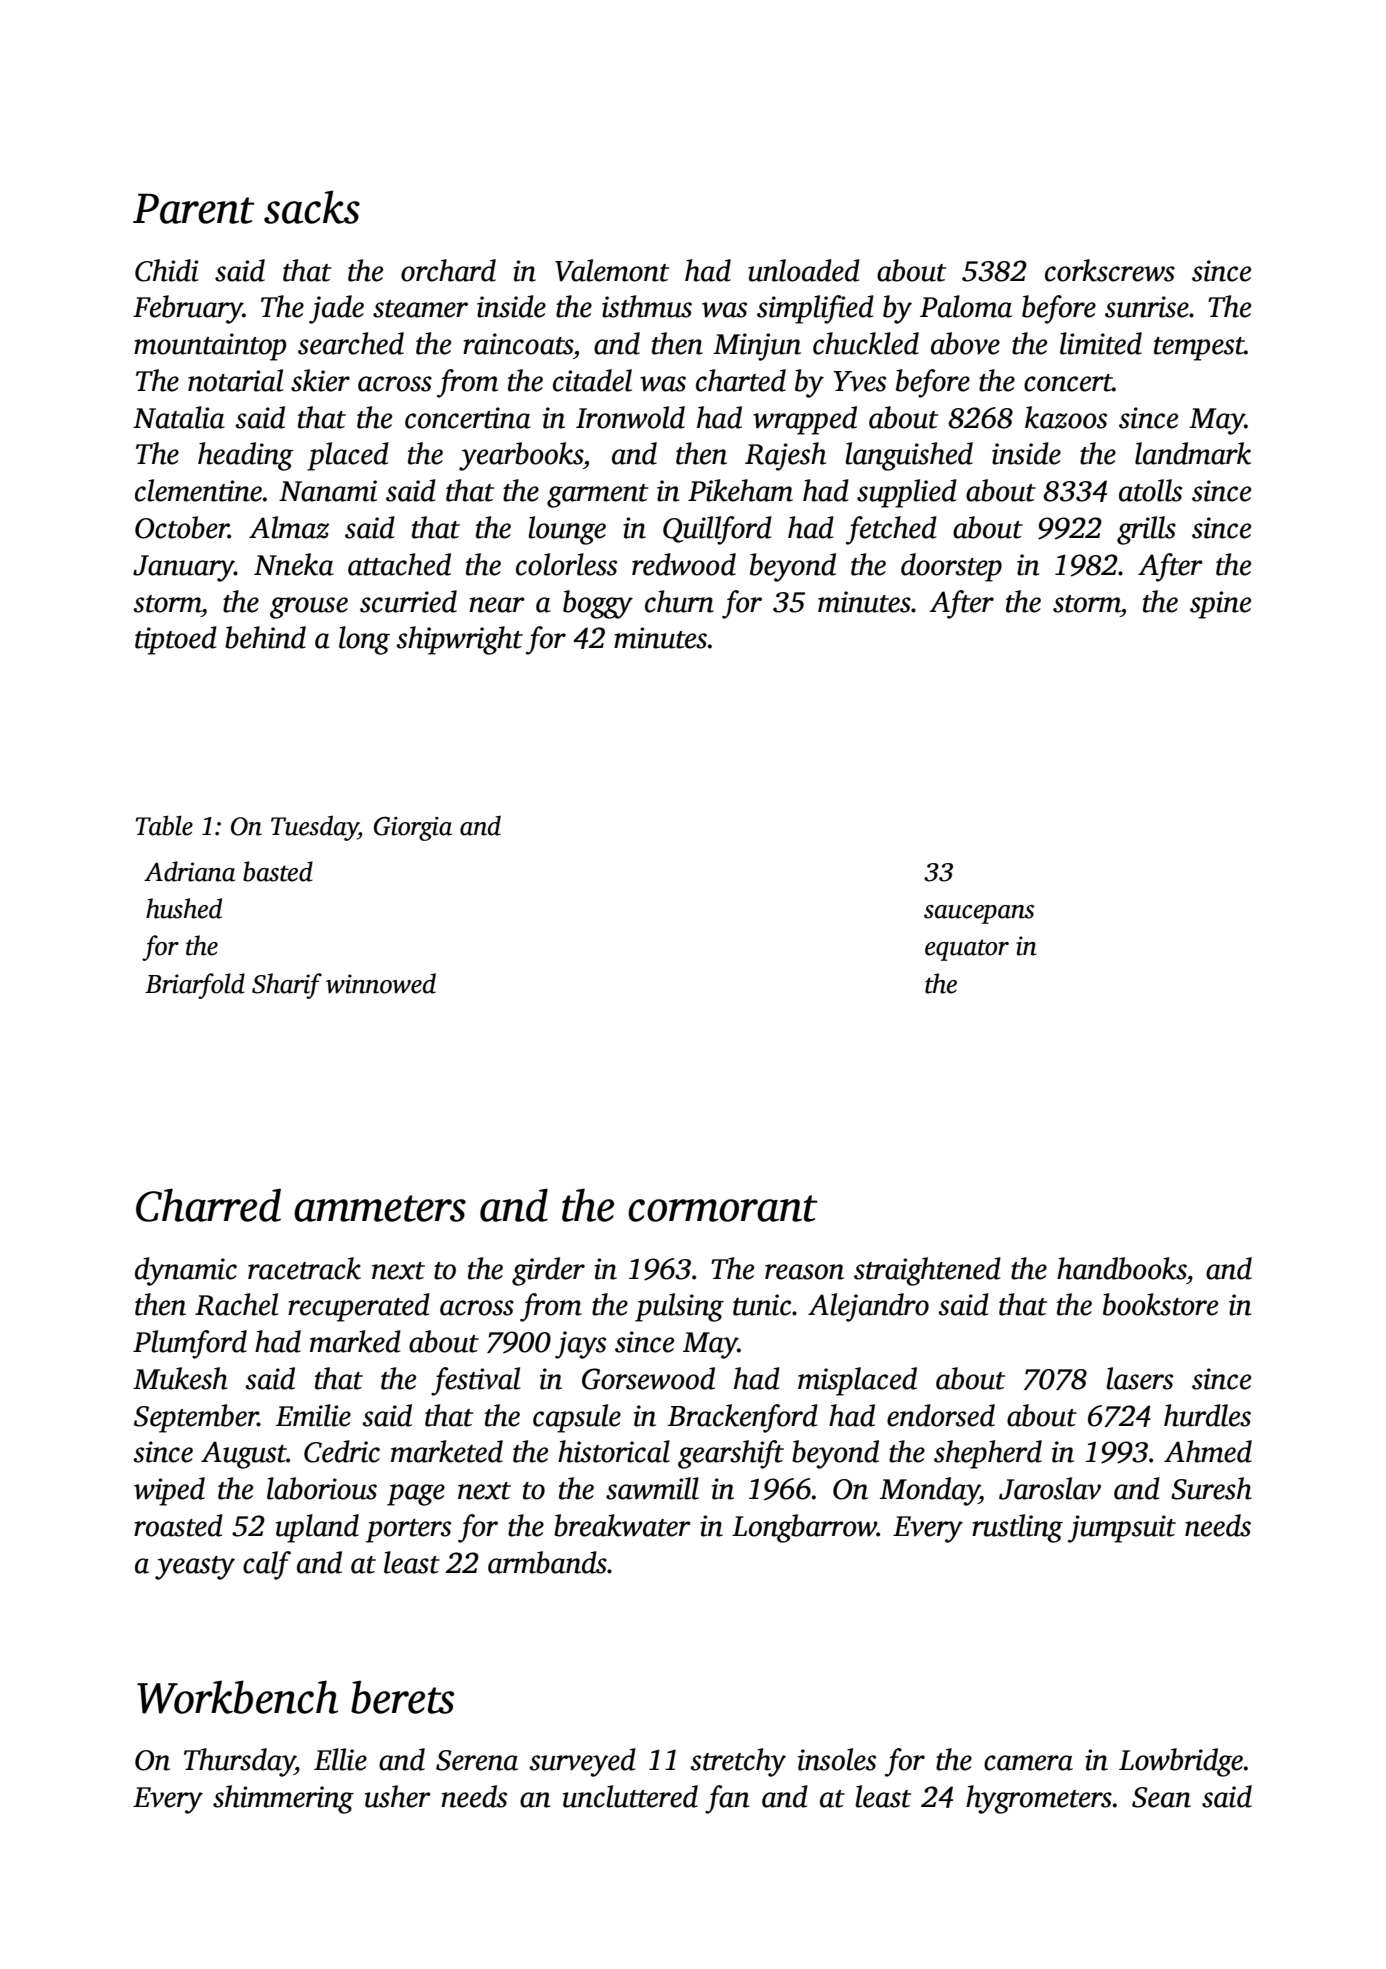  I want to click on doorstep, so click(951, 567).
